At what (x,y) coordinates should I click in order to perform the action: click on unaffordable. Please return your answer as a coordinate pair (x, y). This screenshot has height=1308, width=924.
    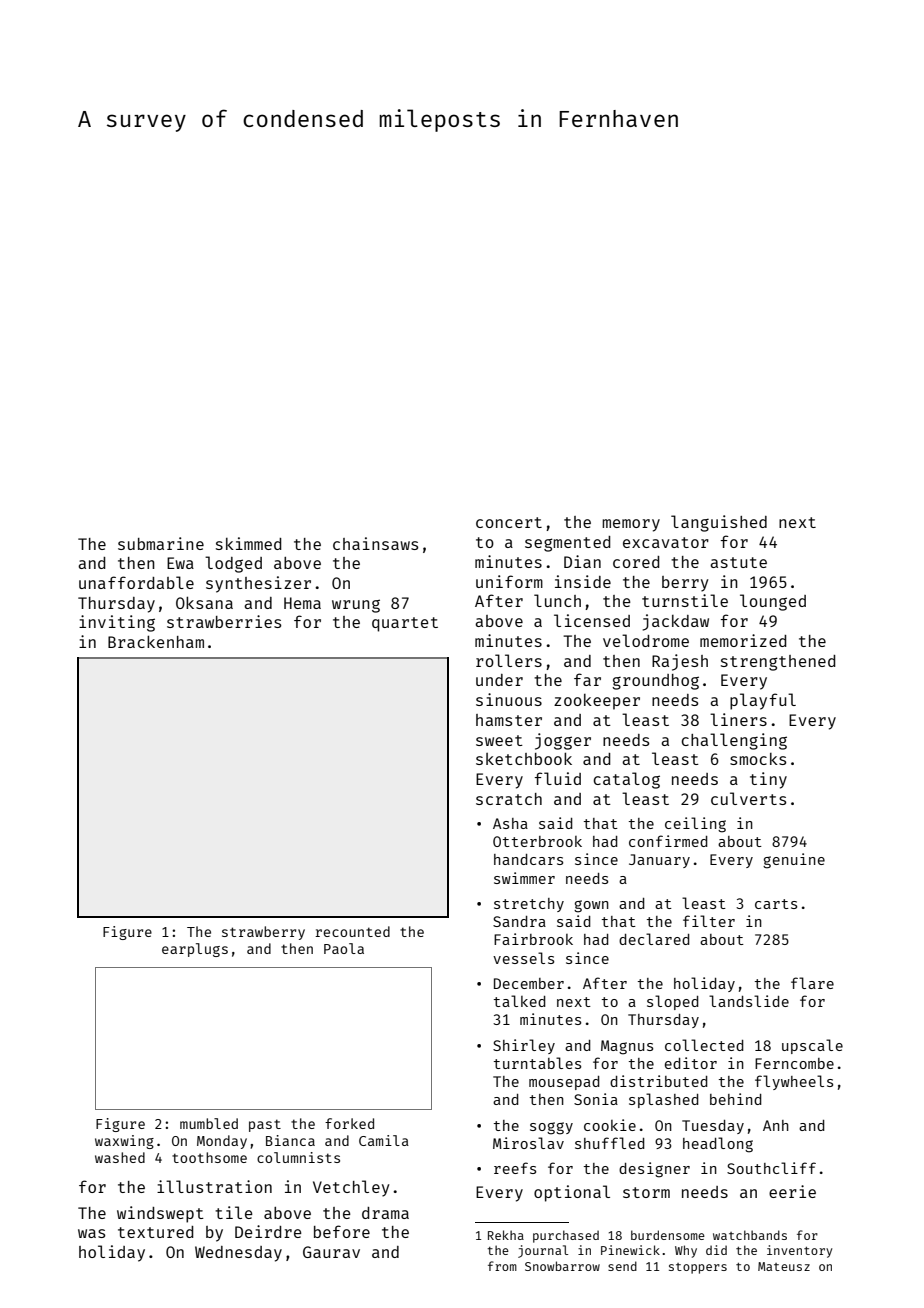
    Looking at the image, I should click on (136, 582).
